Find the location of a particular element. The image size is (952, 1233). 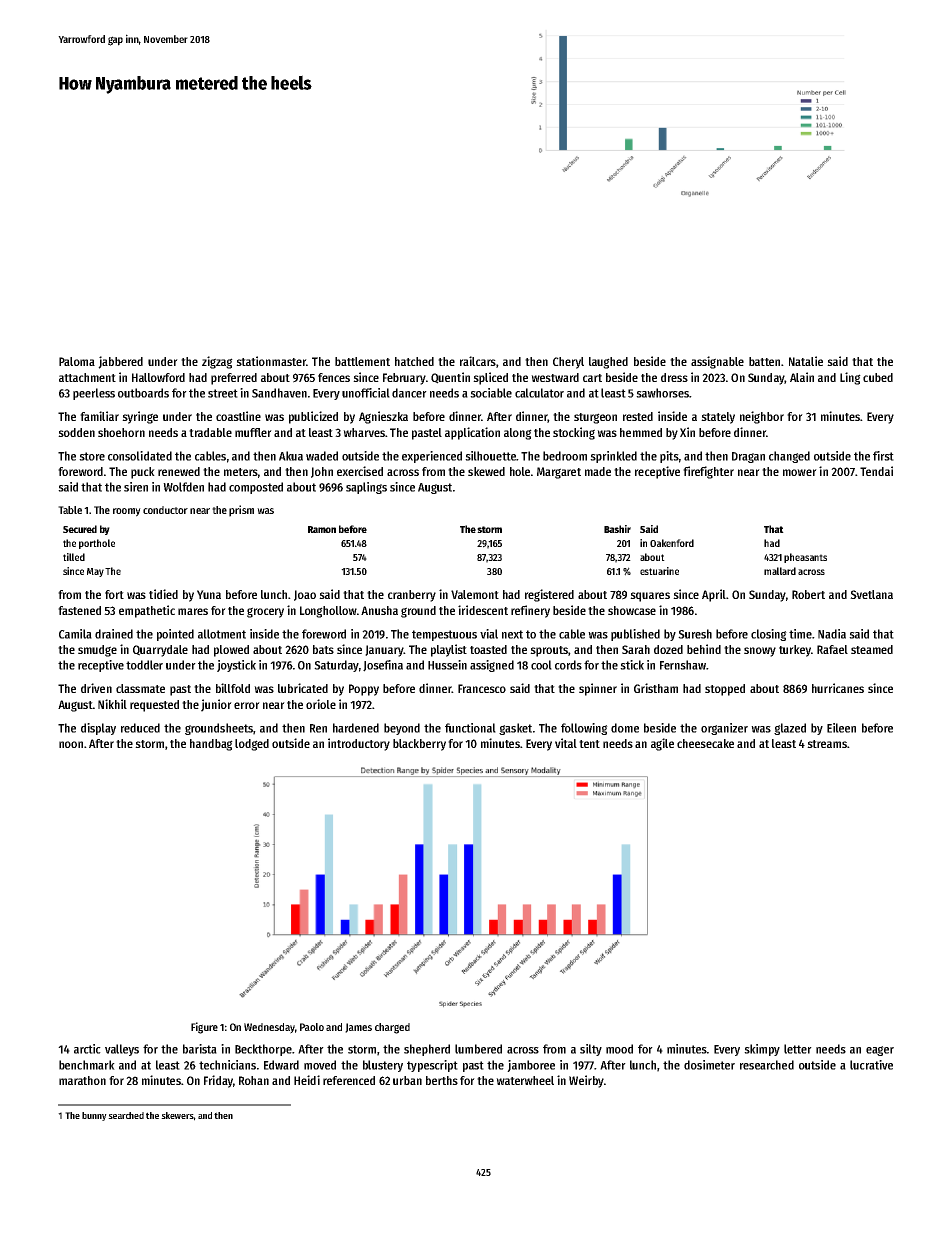

batten is located at coordinates (764, 361).
